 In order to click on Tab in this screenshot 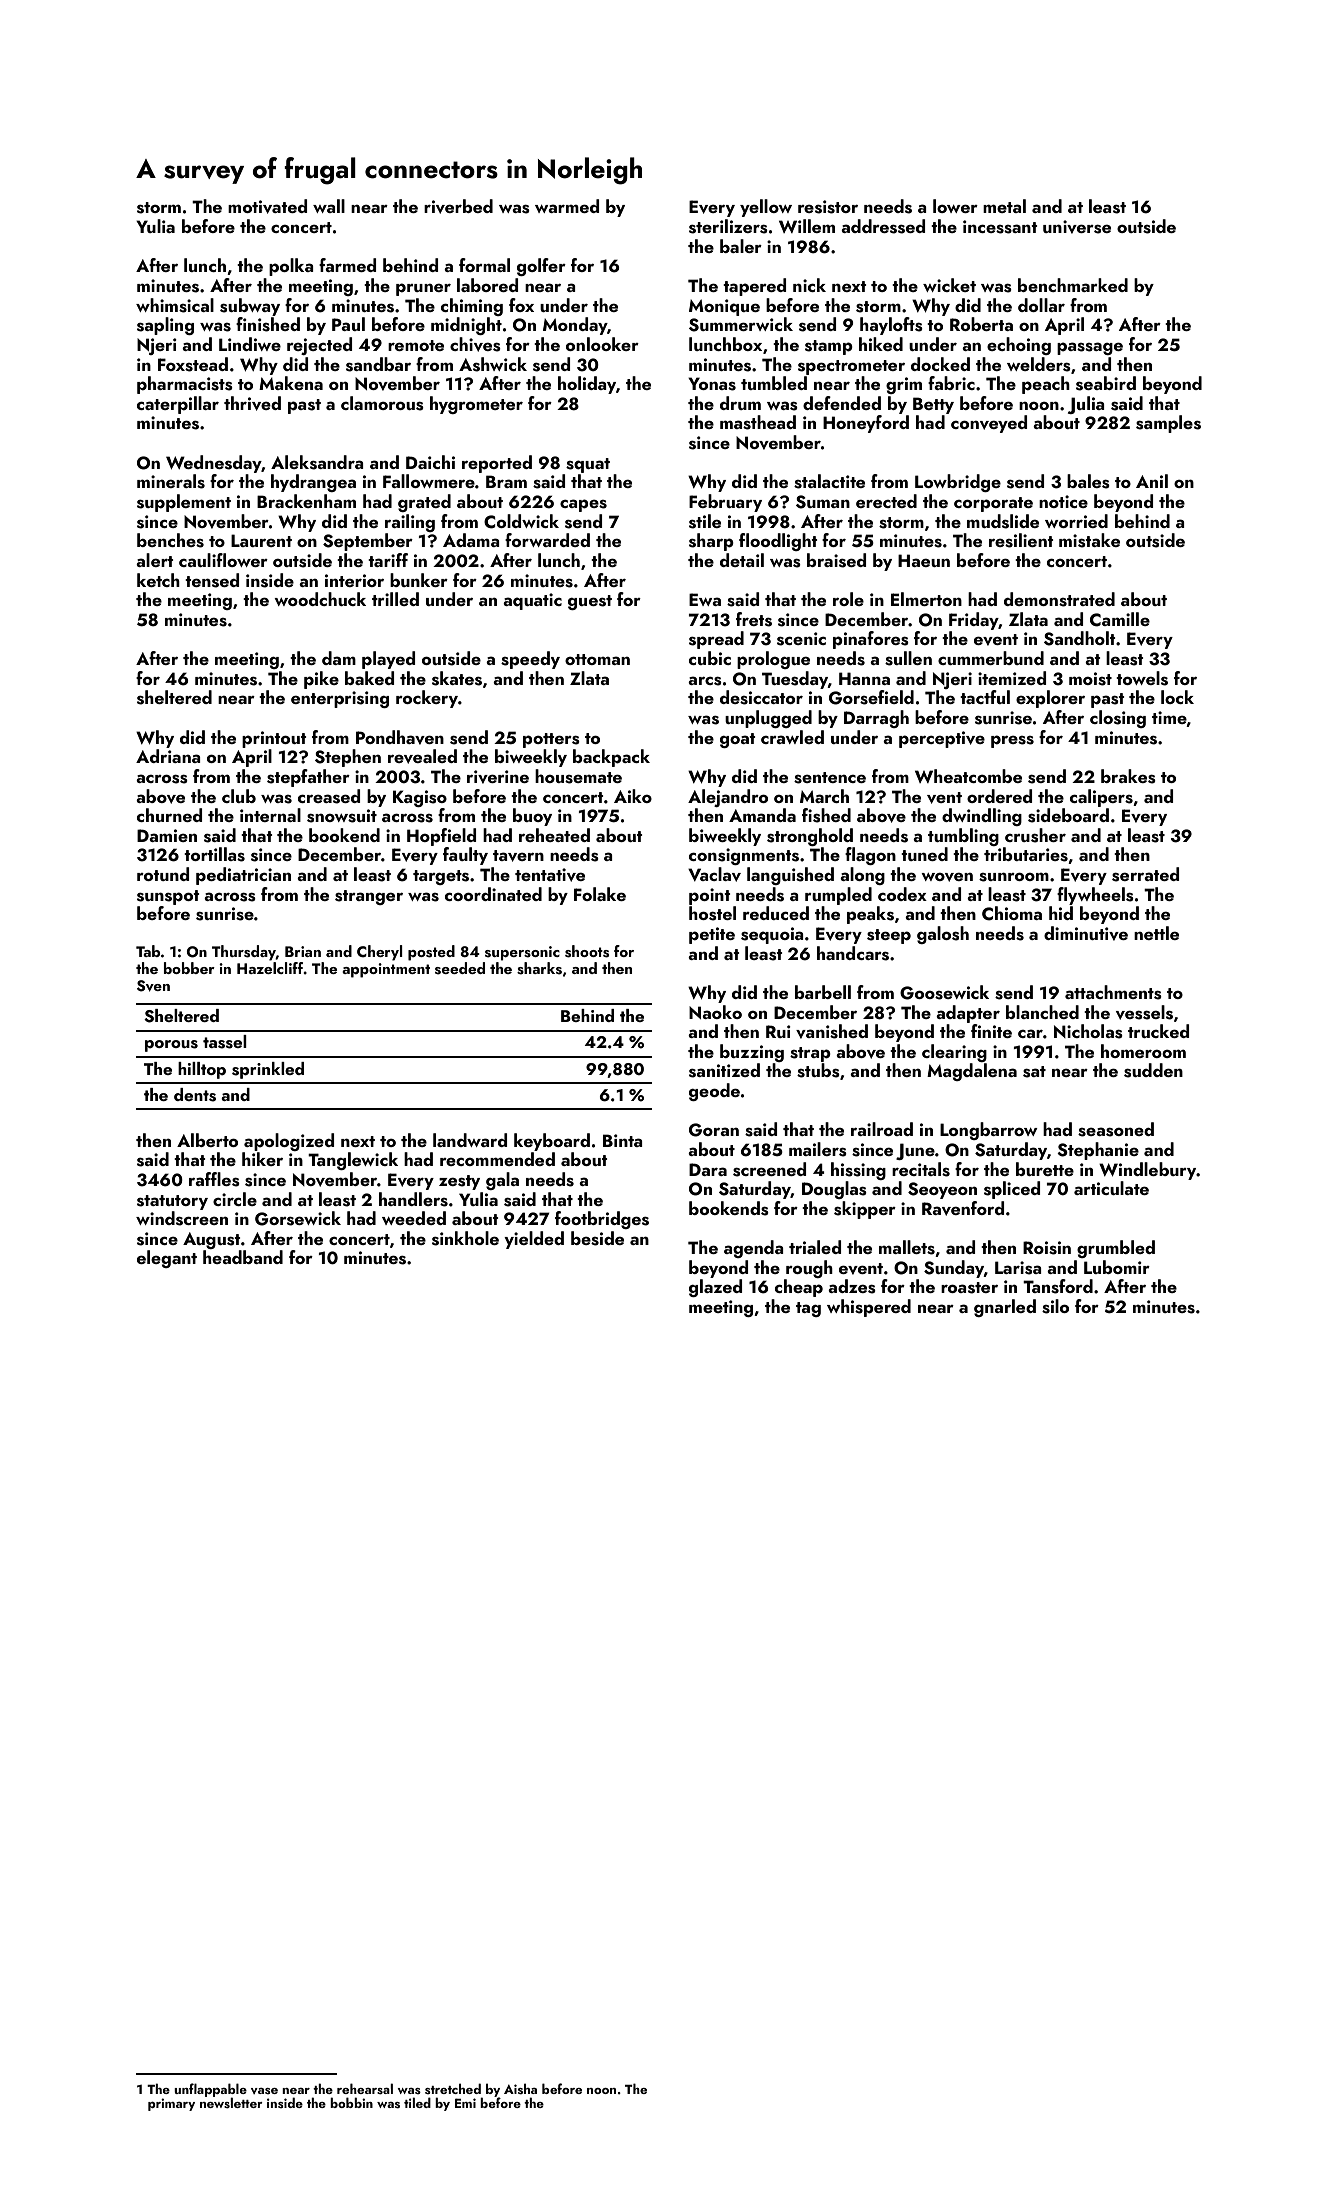, I will do `click(148, 951)`.
